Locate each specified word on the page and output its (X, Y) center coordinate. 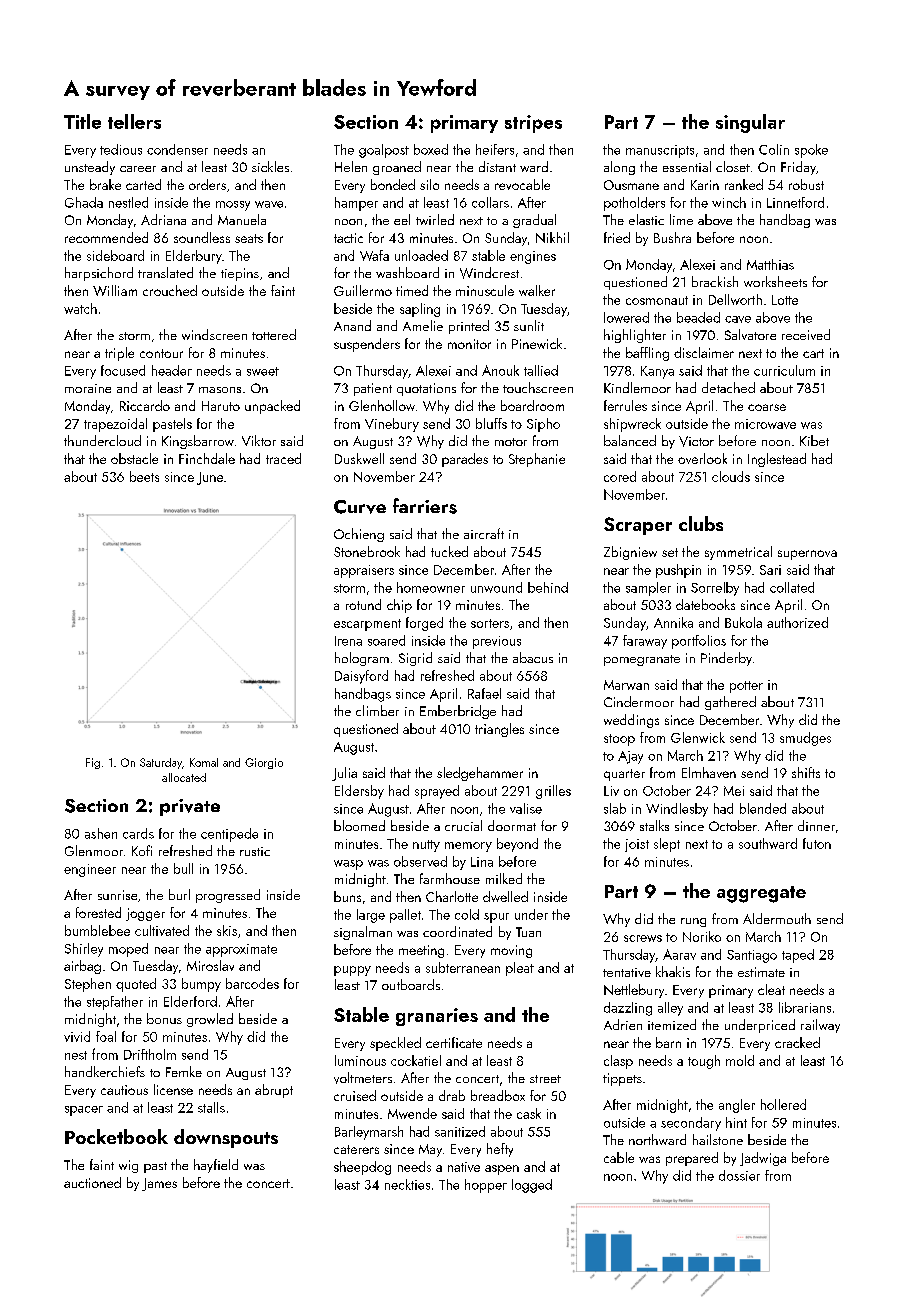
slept (667, 845)
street (545, 1079)
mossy (233, 206)
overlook (702, 458)
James (159, 1184)
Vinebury (392, 425)
